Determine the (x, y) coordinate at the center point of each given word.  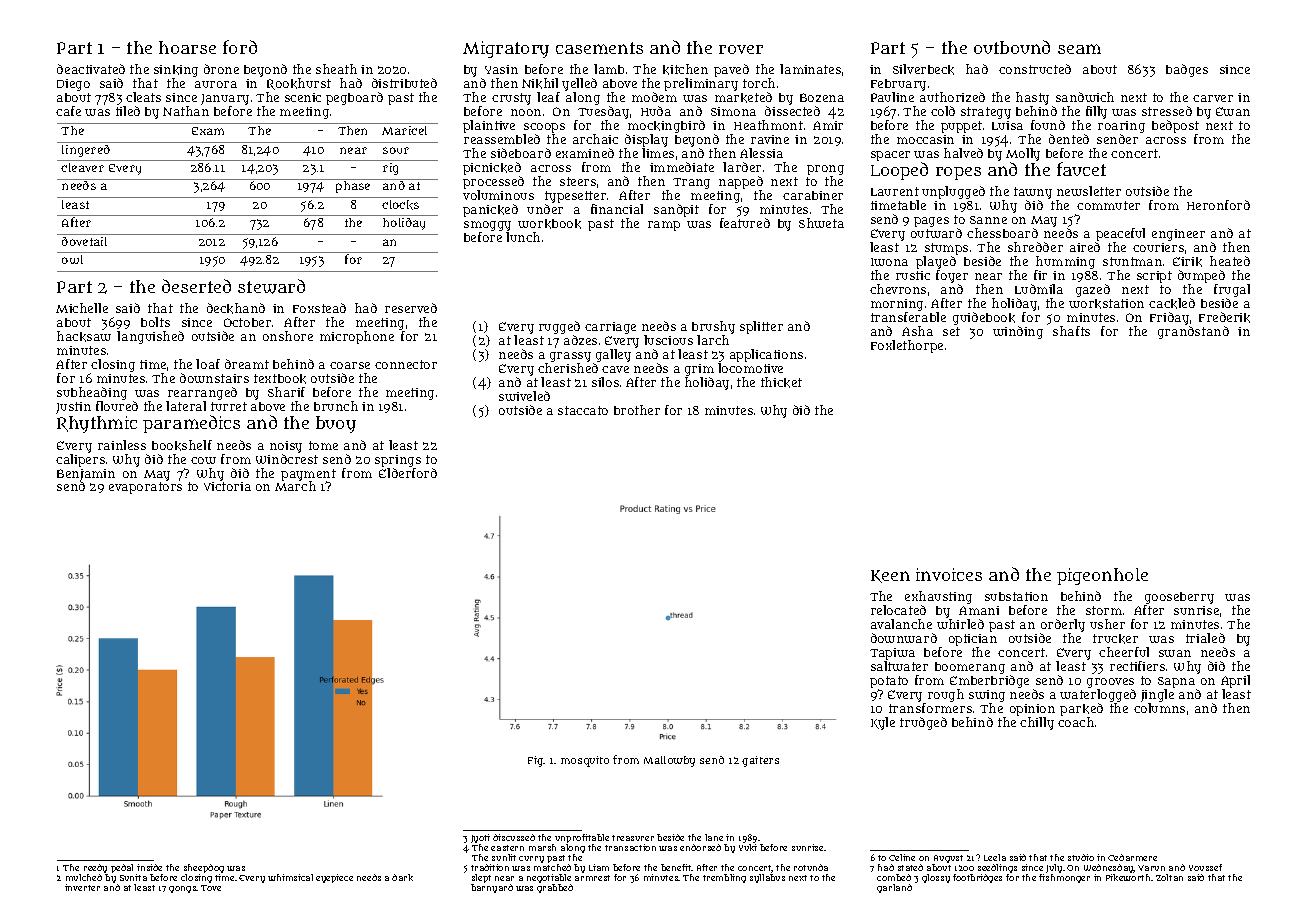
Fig (536, 761)
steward (271, 286)
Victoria (227, 486)
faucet (1081, 169)
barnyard (492, 888)
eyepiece (334, 878)
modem (654, 97)
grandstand (1193, 332)
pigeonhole (1102, 576)
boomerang (970, 668)
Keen (890, 576)
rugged (559, 327)
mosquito (585, 761)
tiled (128, 111)
